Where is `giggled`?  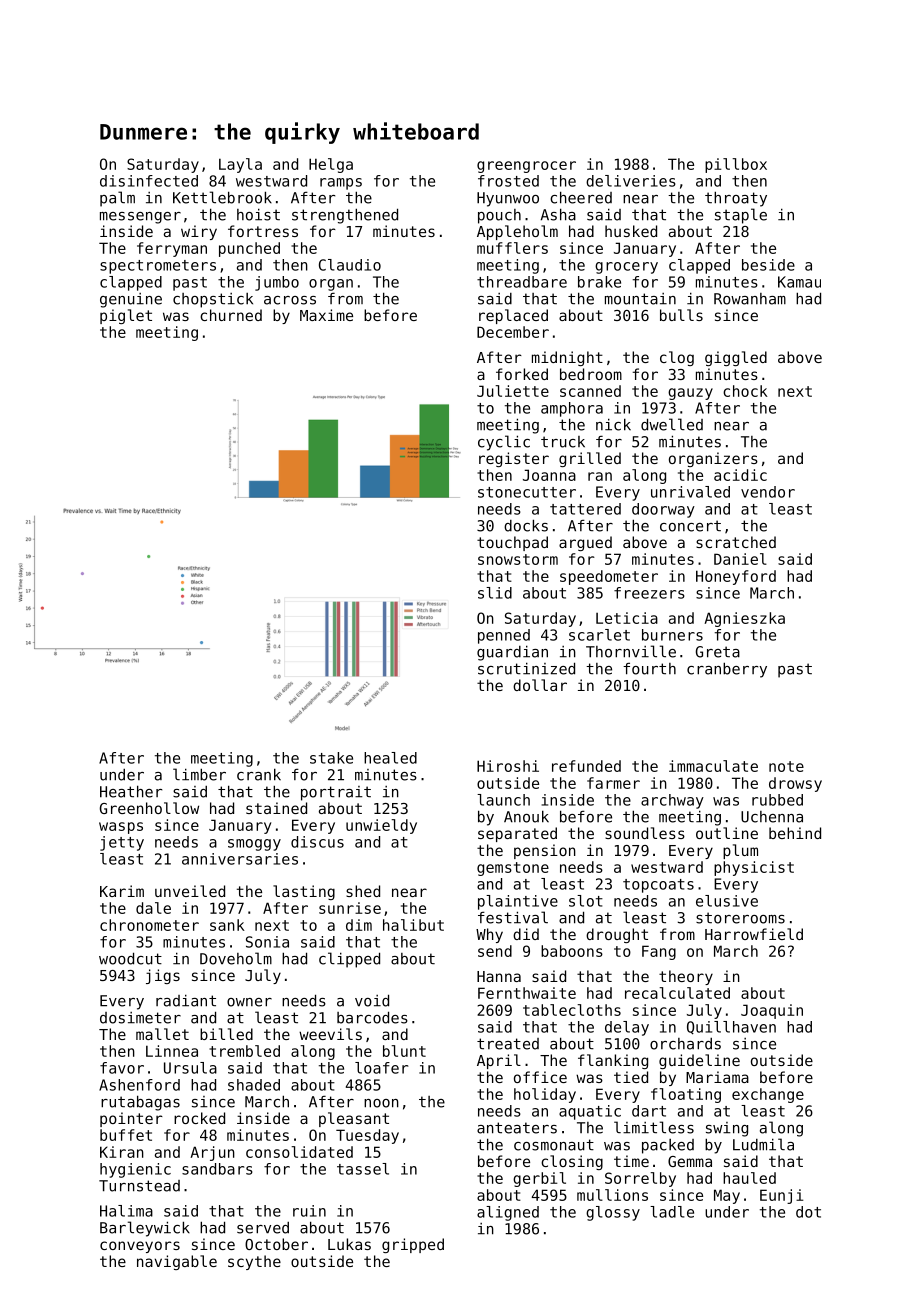 giggled is located at coordinates (736, 358).
